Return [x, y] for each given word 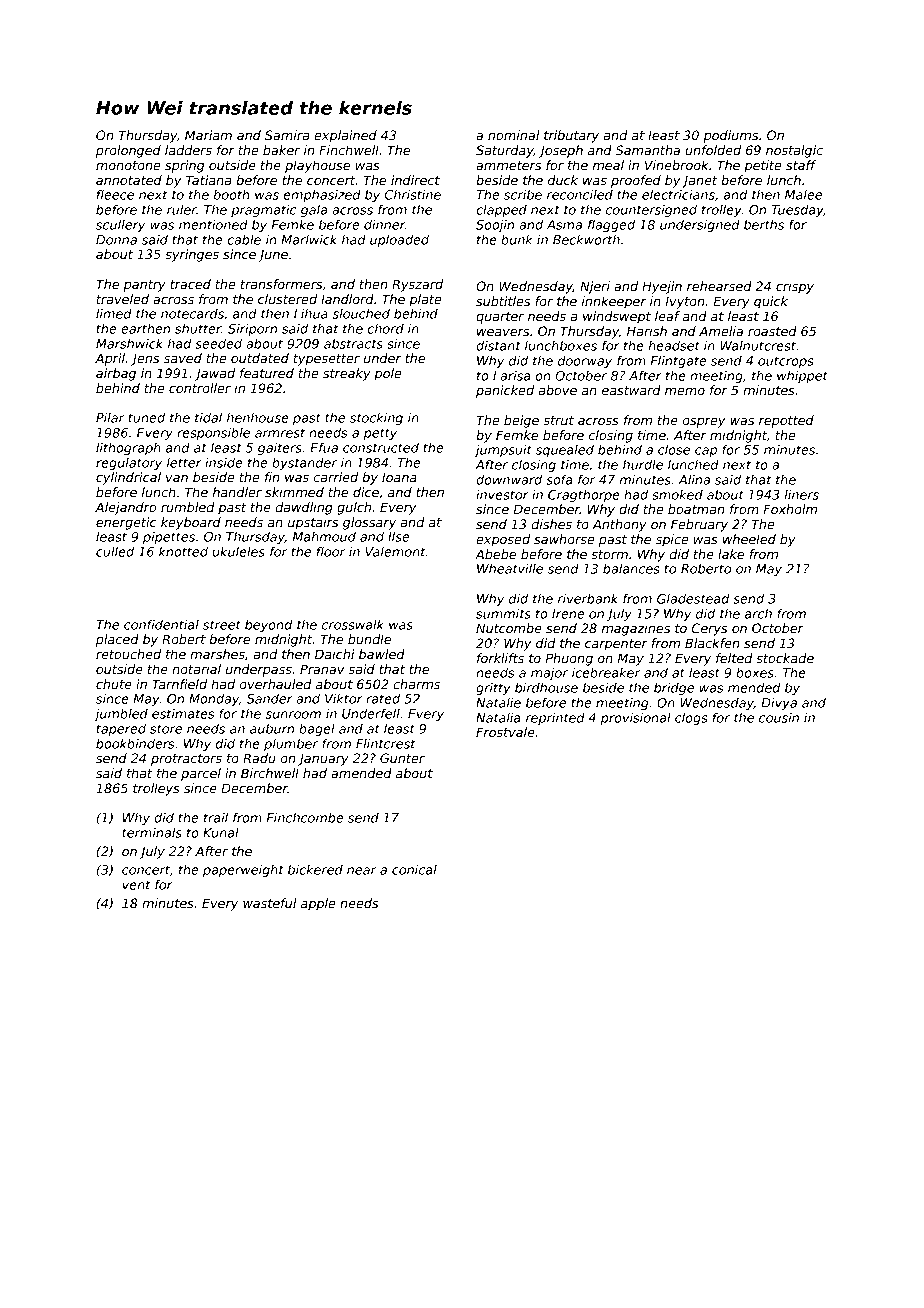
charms [416, 684]
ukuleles [238, 551]
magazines [636, 629]
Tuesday [797, 210]
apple [318, 904]
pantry [145, 286]
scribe [523, 194]
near [362, 871]
